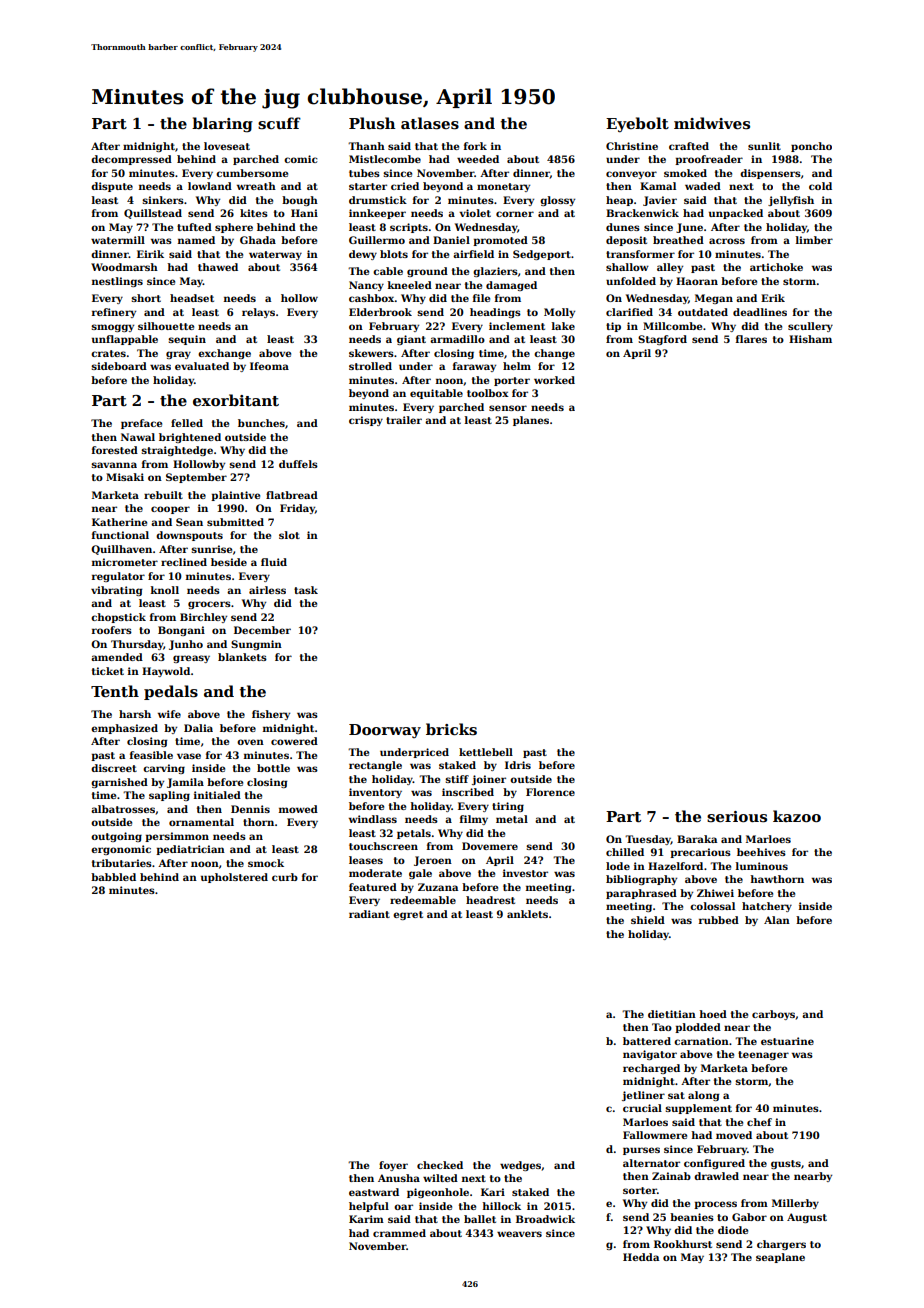  I want to click on Dalia, so click(198, 728).
